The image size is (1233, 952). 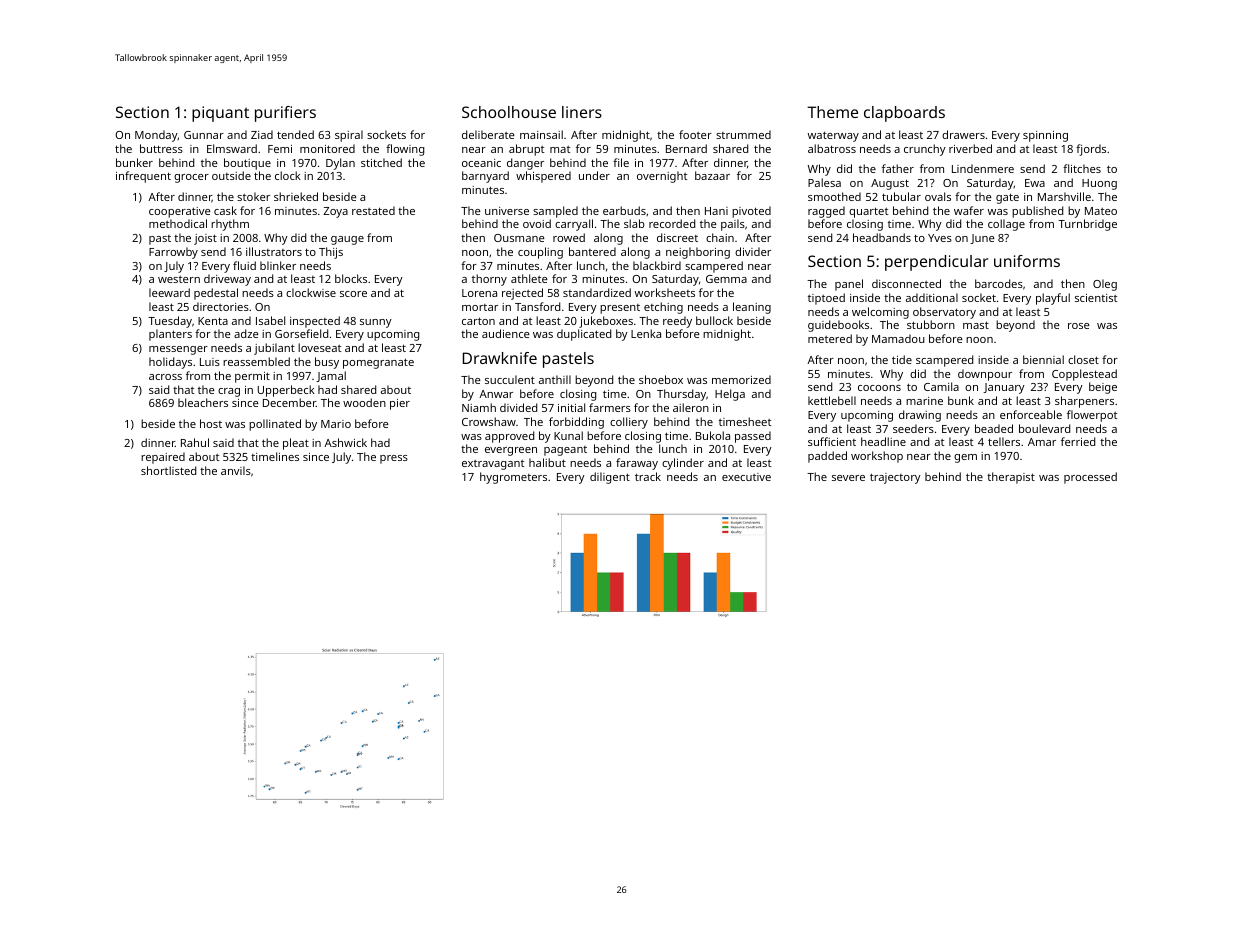 What do you see at coordinates (963, 134) in the screenshot?
I see `drawers` at bounding box center [963, 134].
